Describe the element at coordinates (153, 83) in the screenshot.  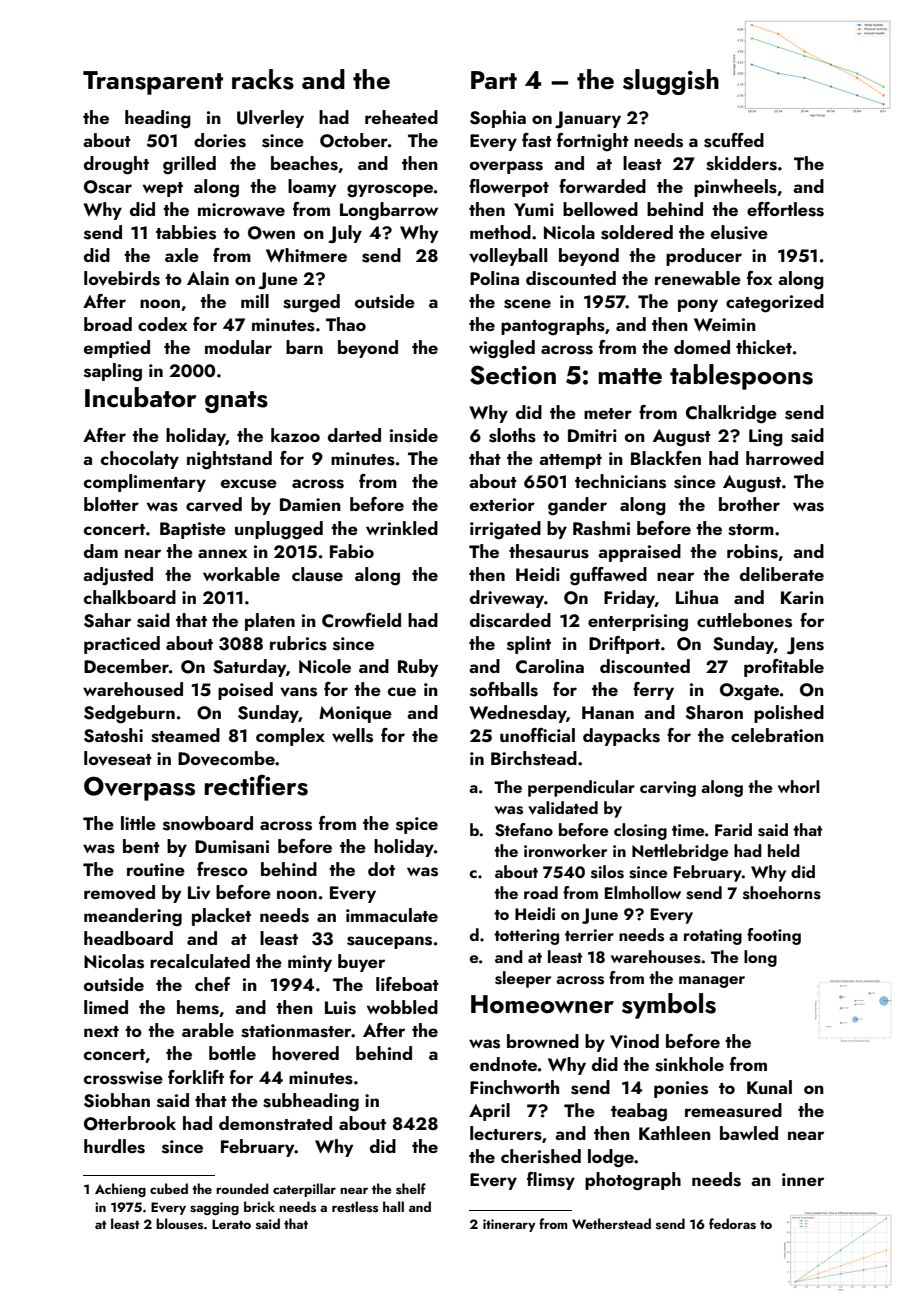
I see `Transparent` at that location.
